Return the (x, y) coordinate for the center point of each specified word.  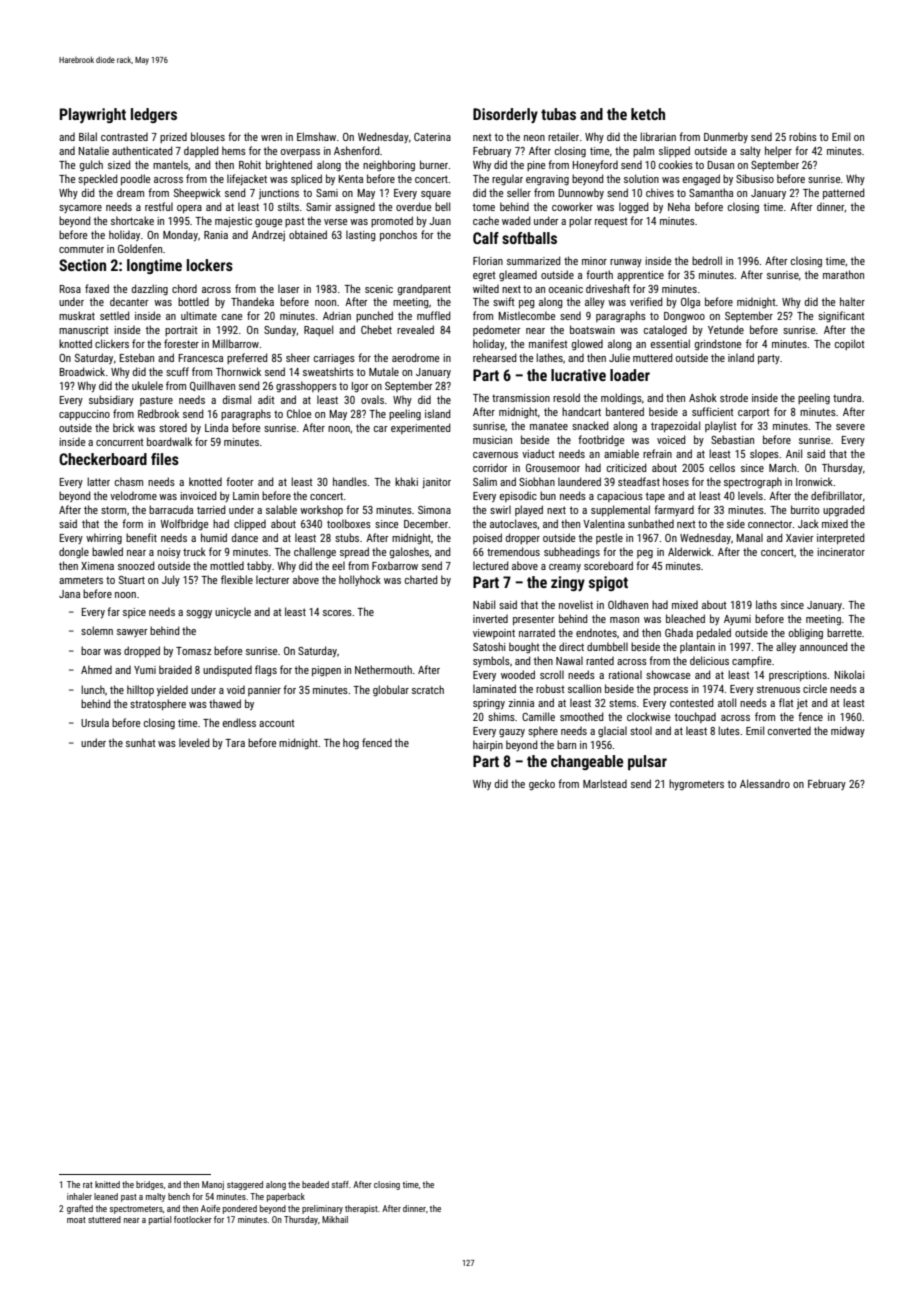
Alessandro (765, 783)
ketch (648, 114)
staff (340, 1184)
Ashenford (357, 150)
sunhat (140, 742)
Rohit (250, 164)
